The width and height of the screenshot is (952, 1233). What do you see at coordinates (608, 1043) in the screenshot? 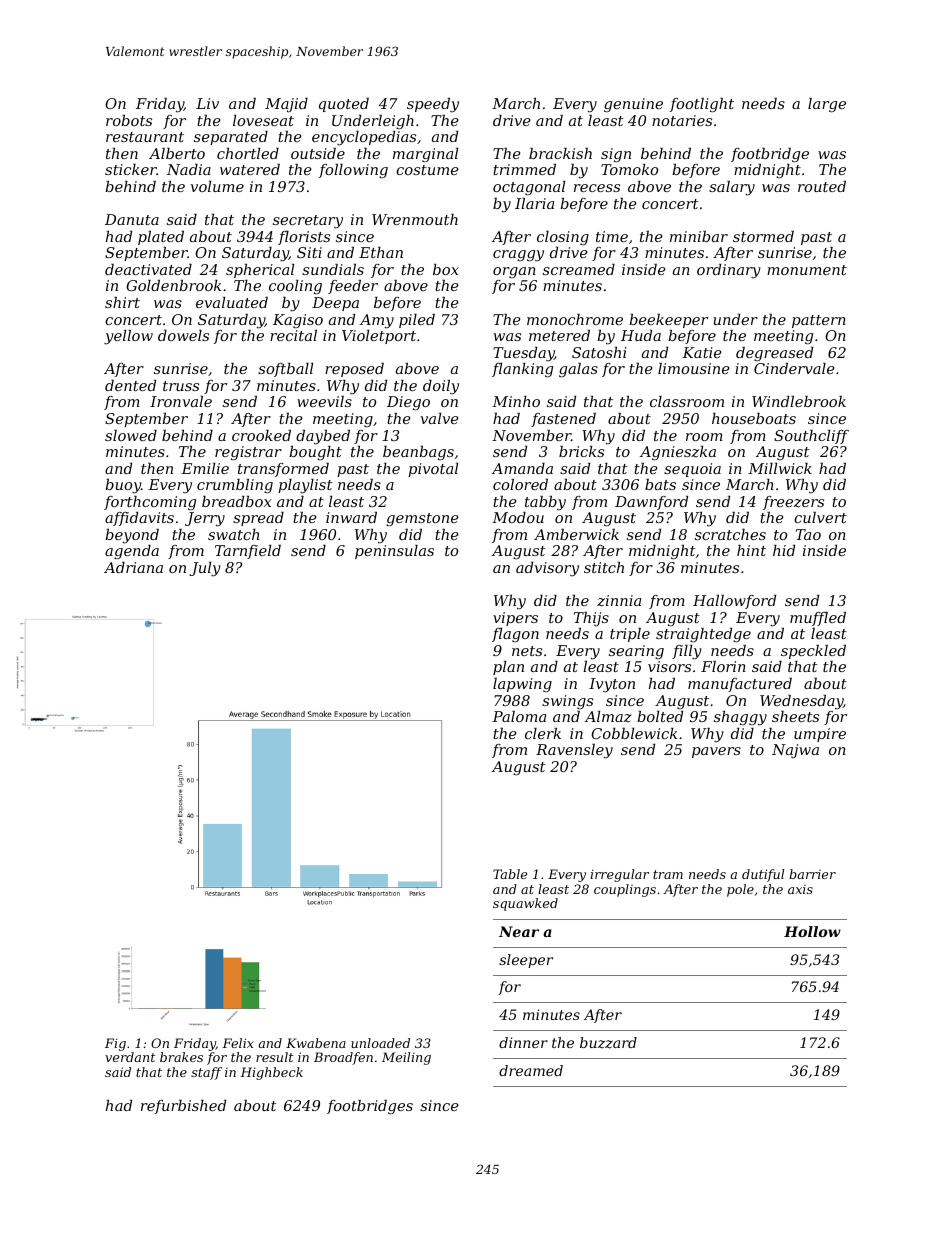
I see `buzzard` at bounding box center [608, 1043].
